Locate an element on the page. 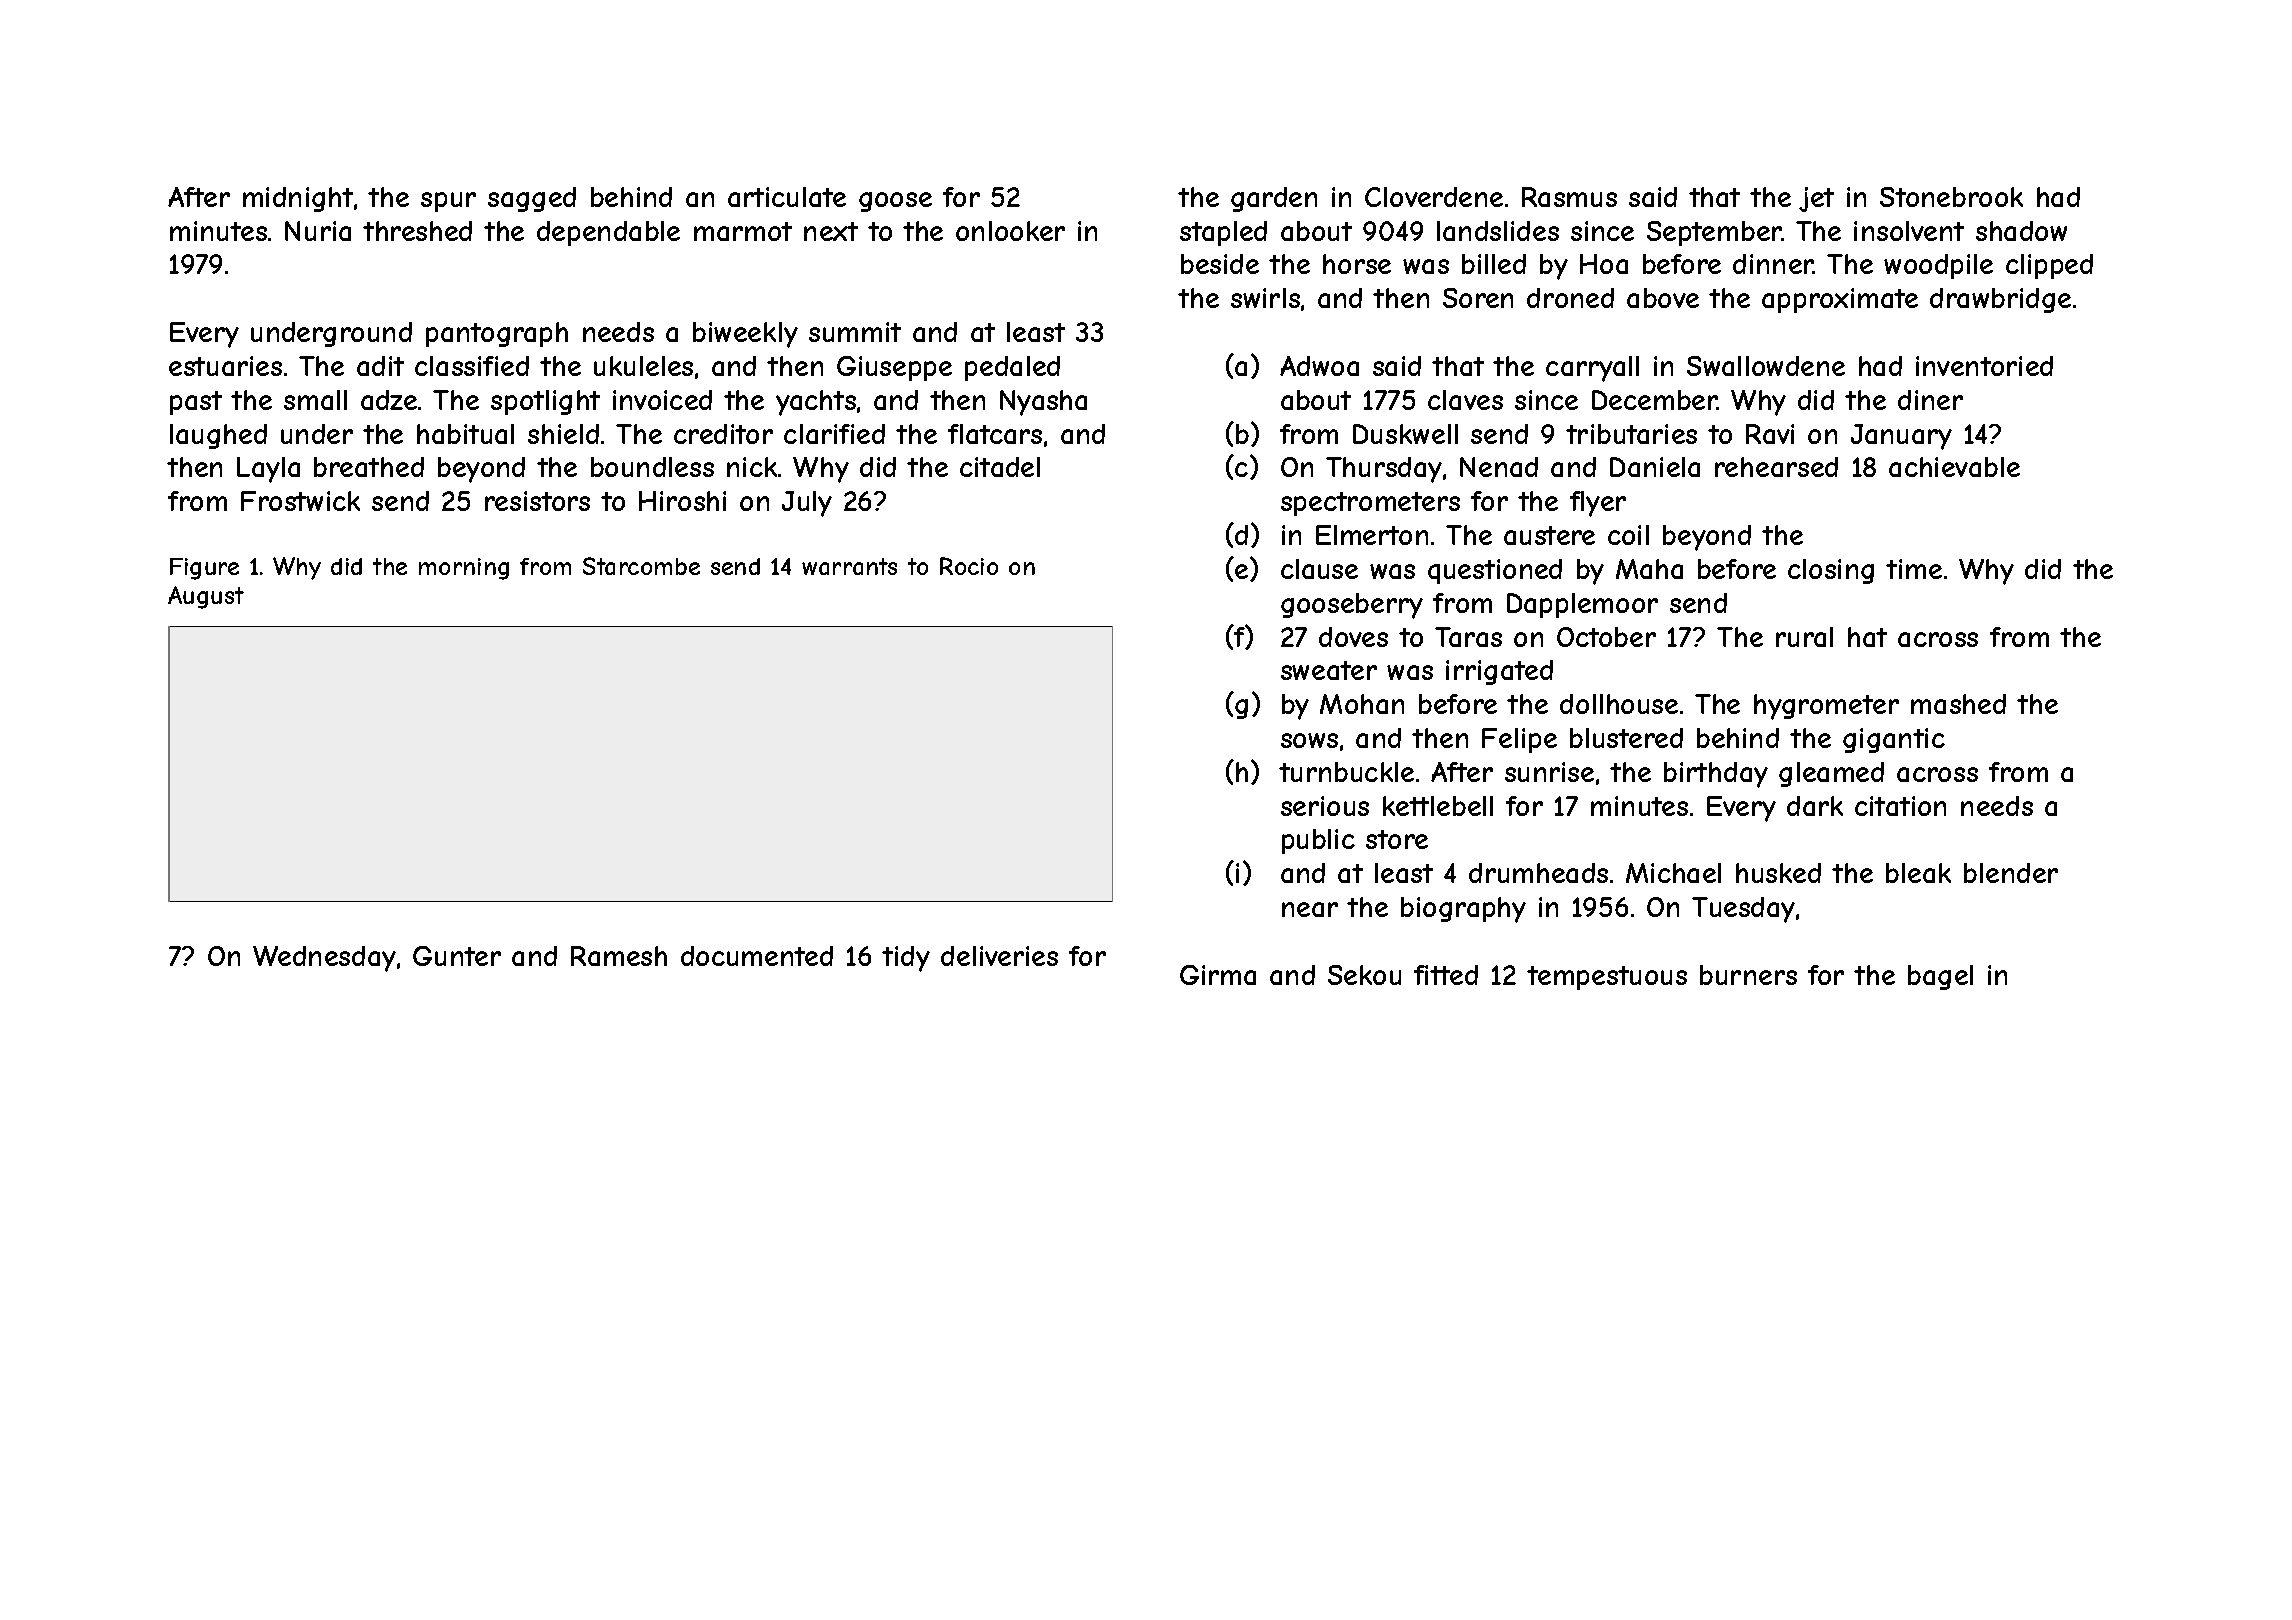 Image resolution: width=2292 pixels, height=1620 pixels. Gunter is located at coordinates (457, 956).
